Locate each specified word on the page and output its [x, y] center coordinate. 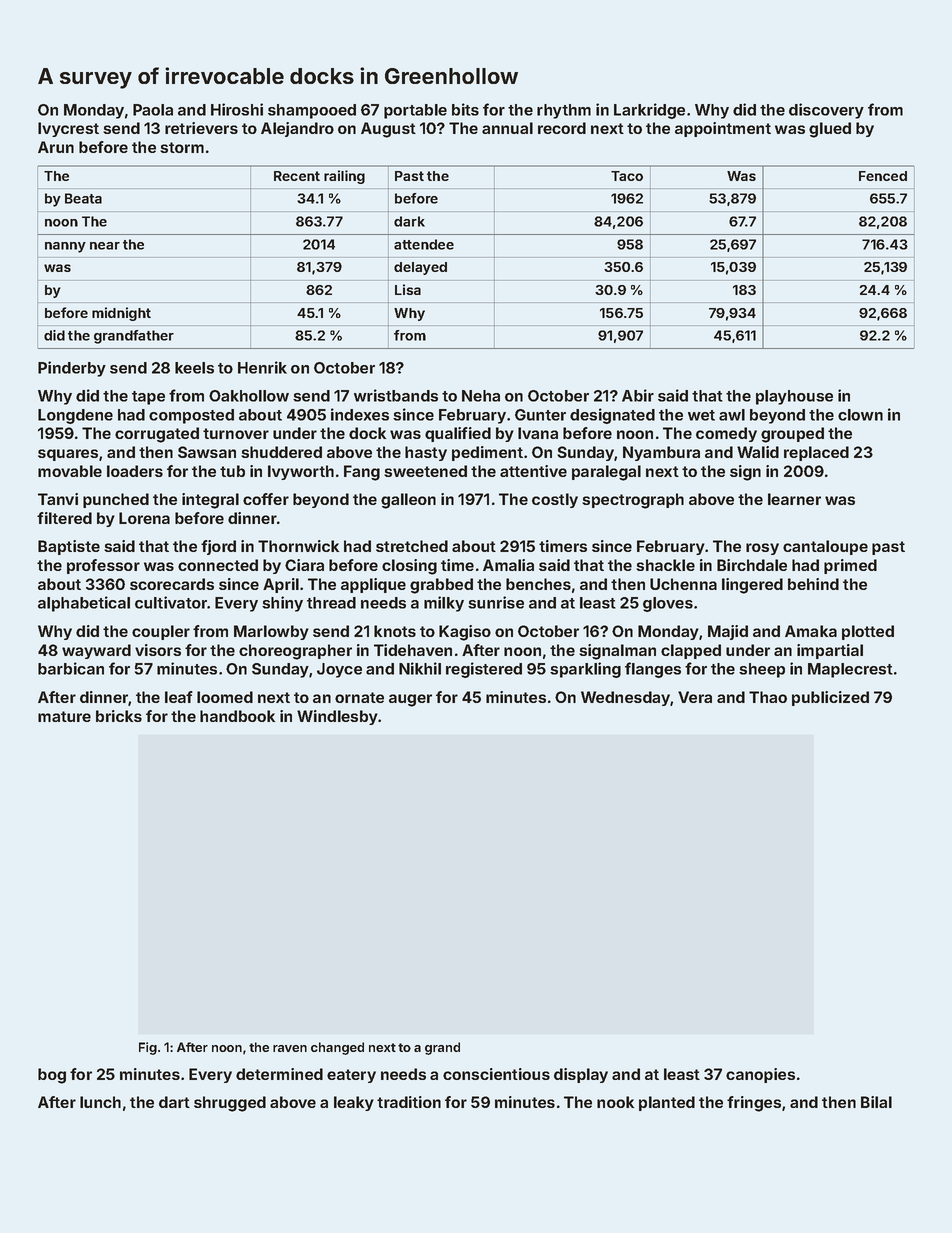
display [581, 1075]
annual [507, 128]
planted [667, 1103]
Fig [148, 1048]
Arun [56, 147]
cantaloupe [825, 547]
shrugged [230, 1104]
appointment [723, 129]
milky [444, 604]
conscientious [496, 1074]
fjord [218, 547]
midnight [121, 314]
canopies [760, 1075]
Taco [627, 176]
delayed [420, 268]
